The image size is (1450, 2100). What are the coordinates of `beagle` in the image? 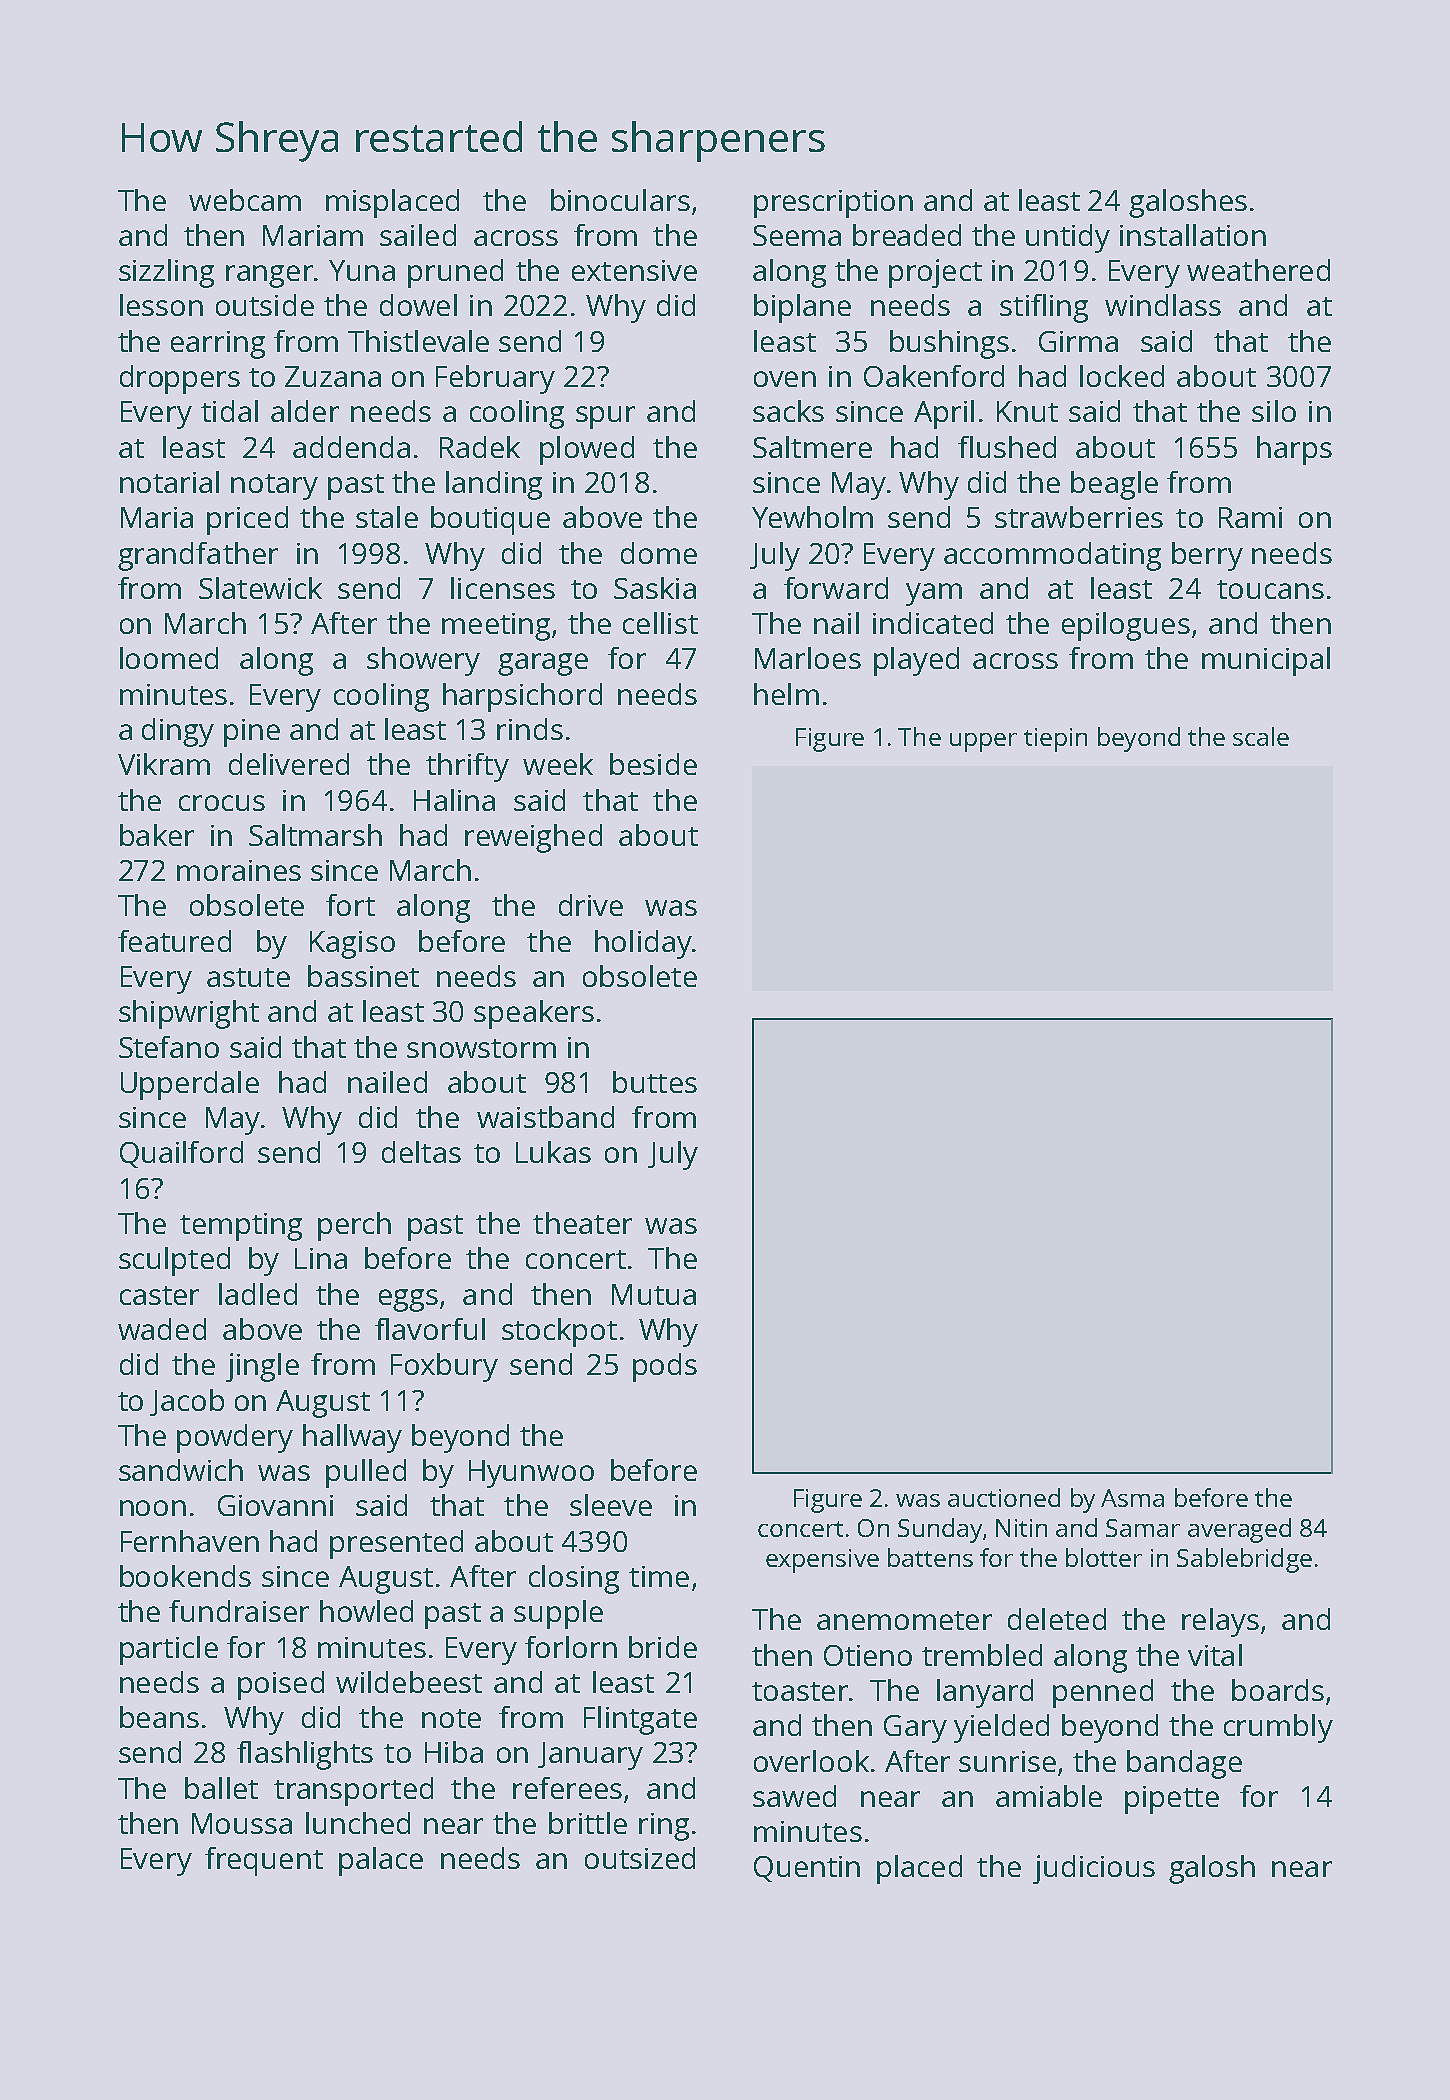 It's located at (1114, 485).
